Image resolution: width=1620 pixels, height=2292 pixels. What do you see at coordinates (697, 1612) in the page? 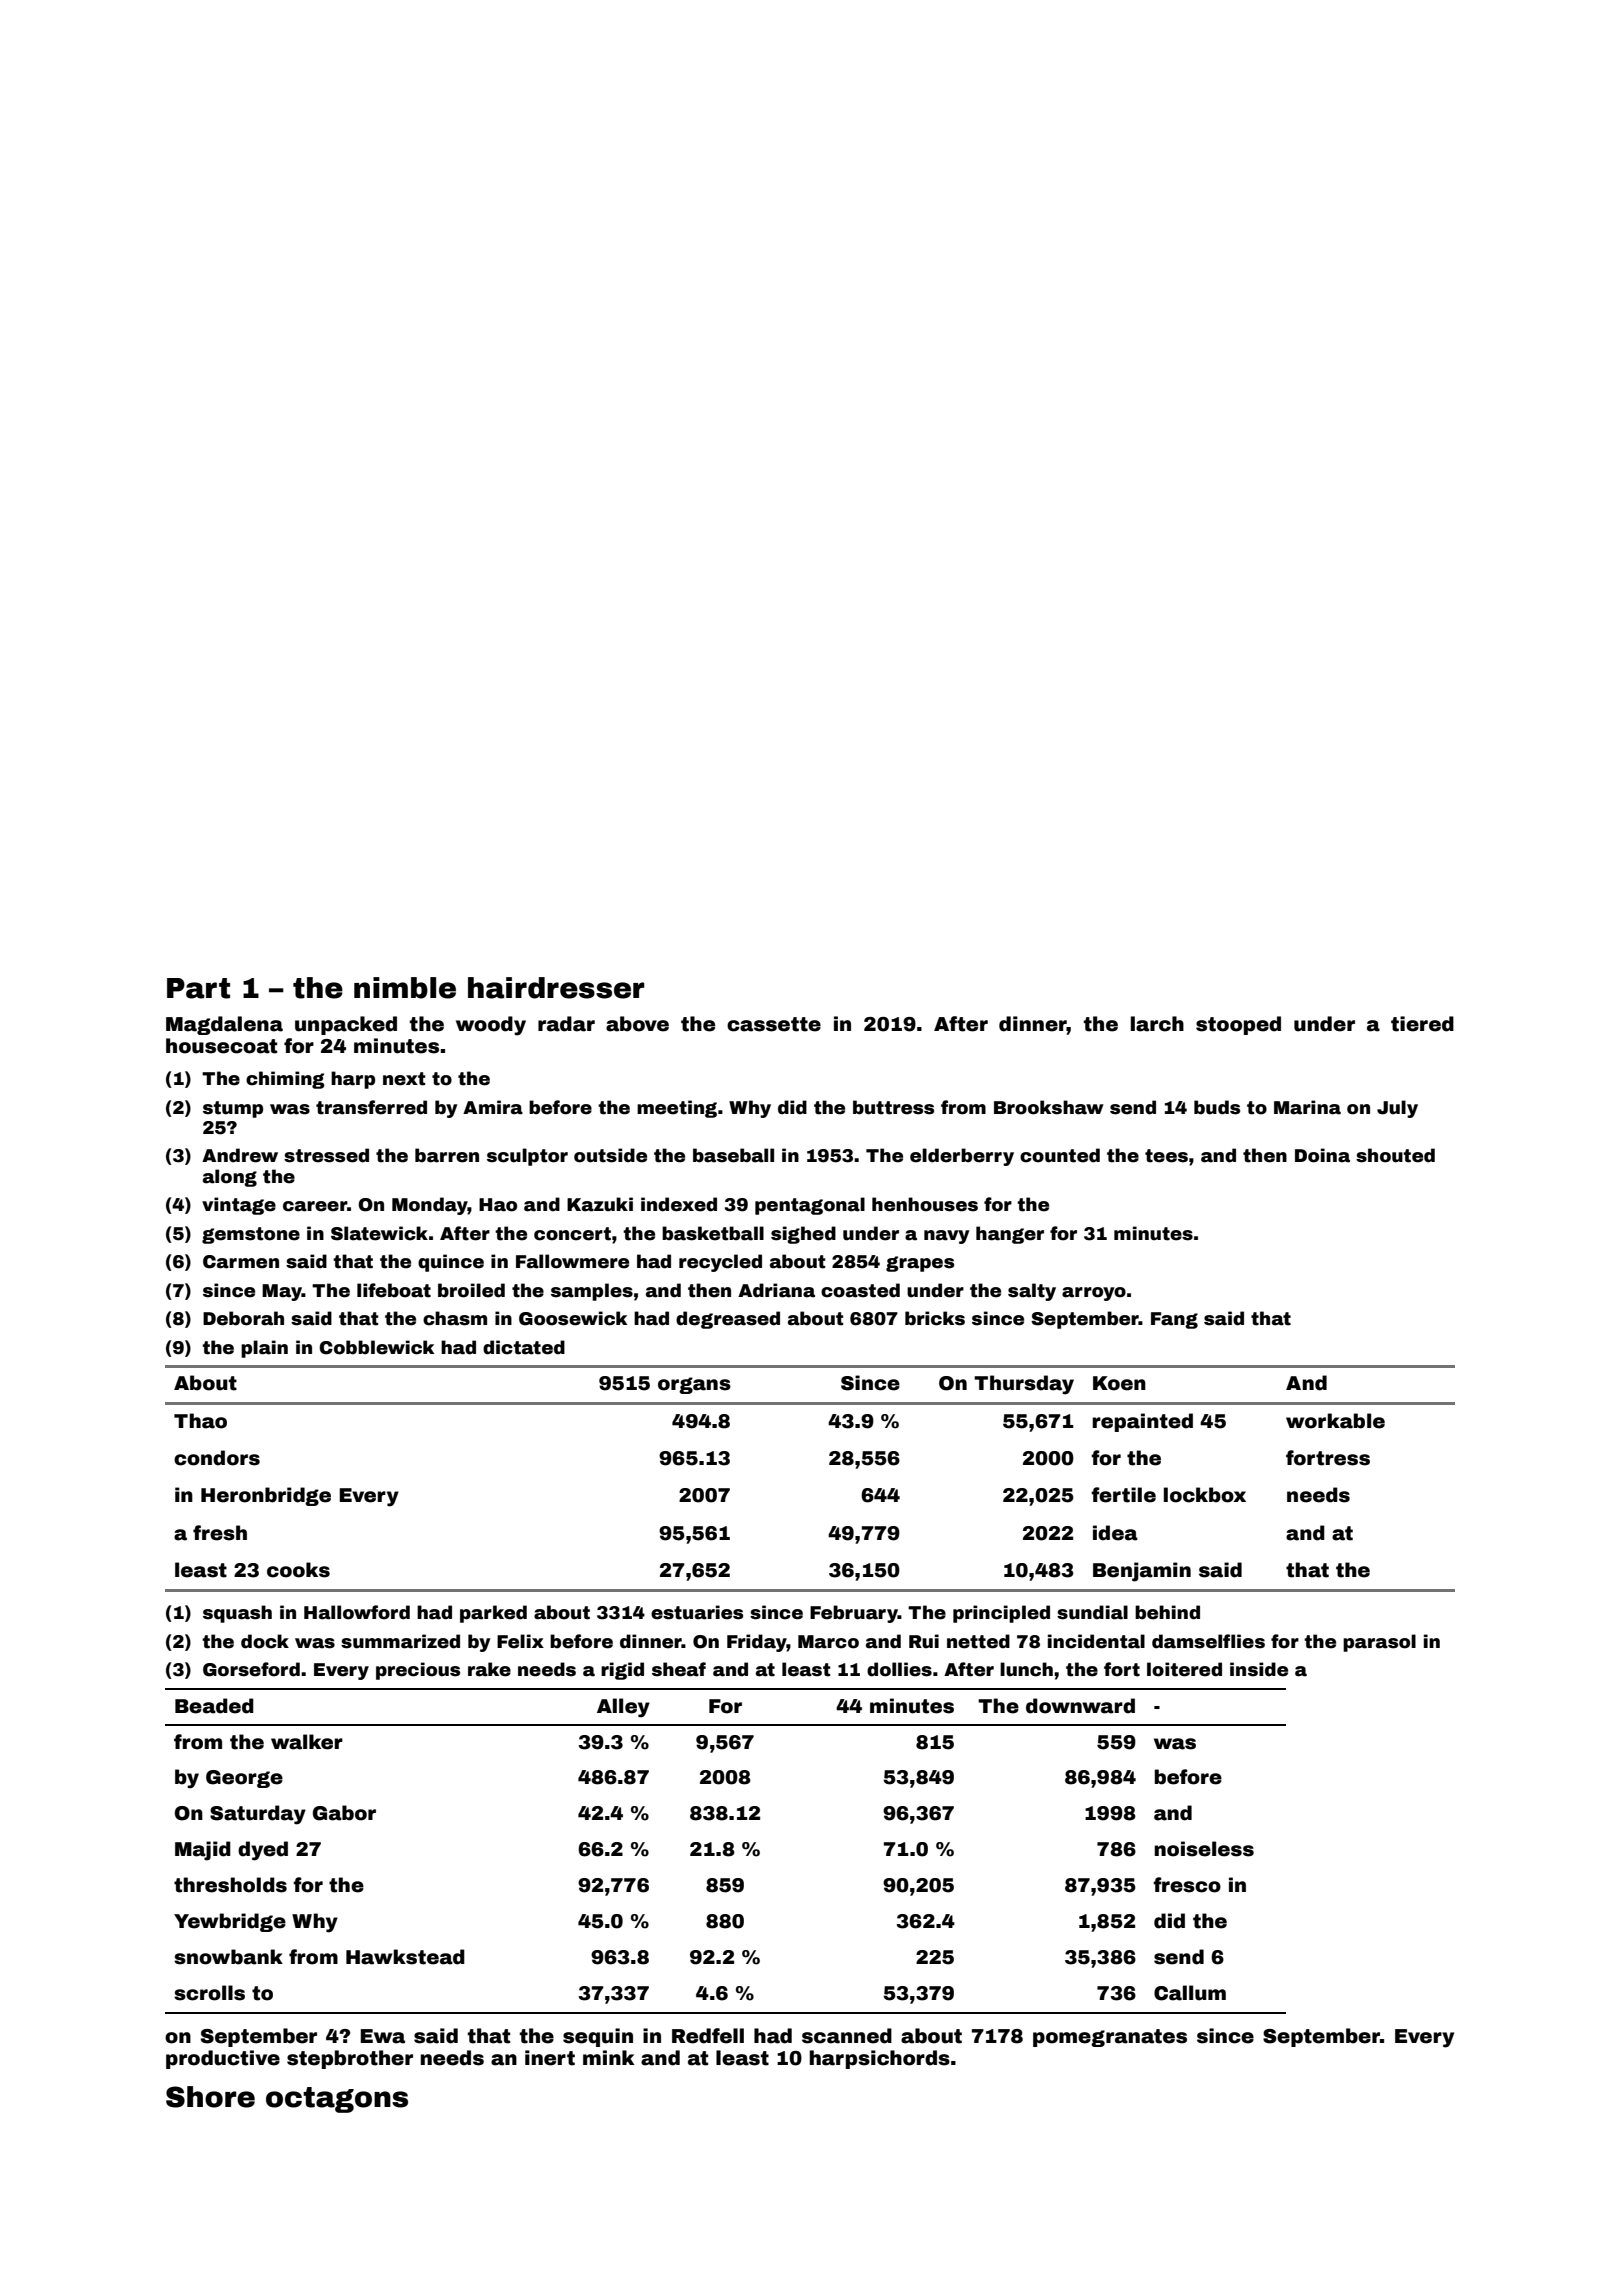
I see `estuaries` at bounding box center [697, 1612].
